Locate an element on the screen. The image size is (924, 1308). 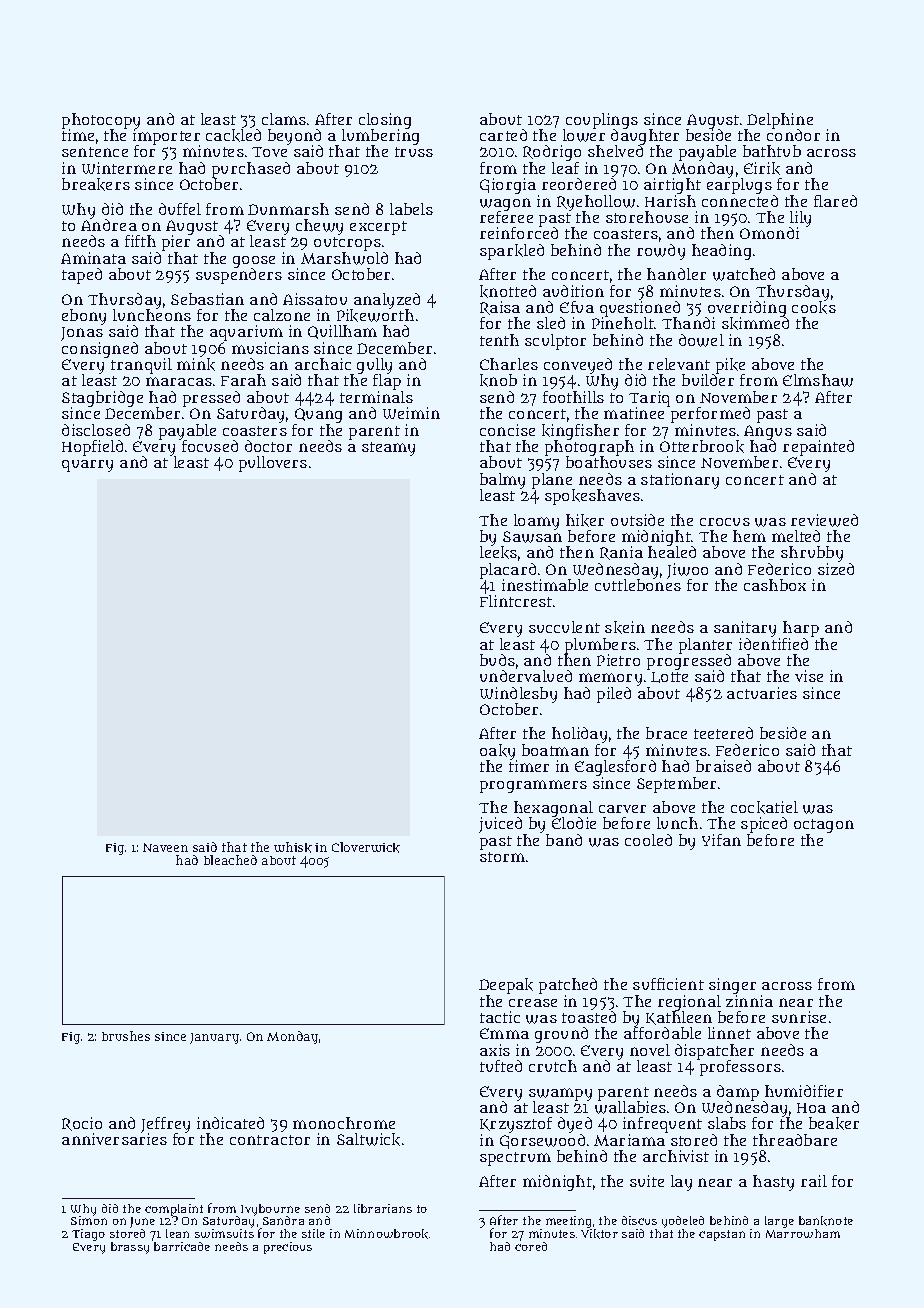
cockatiel is located at coordinates (764, 807).
